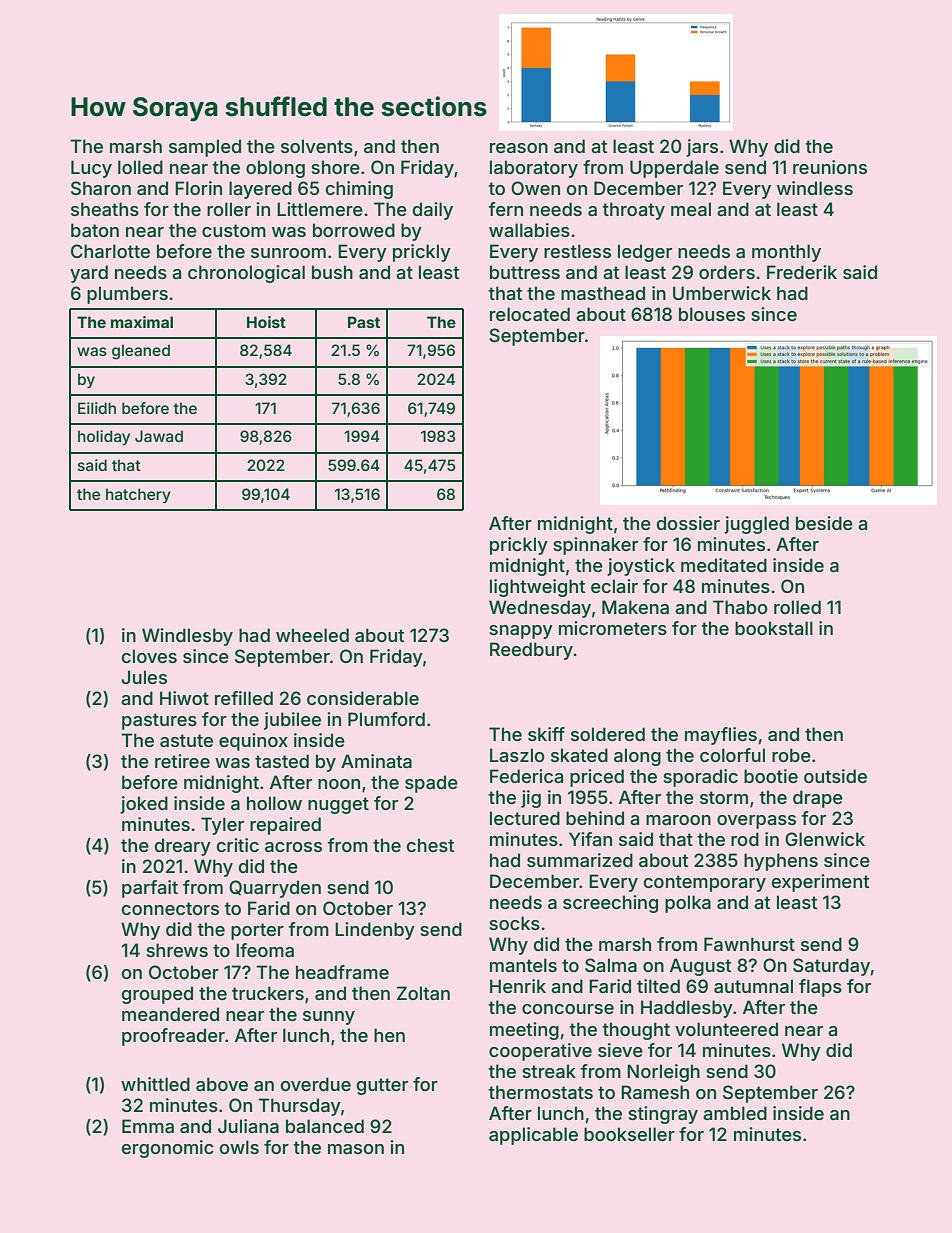 The height and width of the screenshot is (1233, 952). I want to click on applicable, so click(533, 1136).
